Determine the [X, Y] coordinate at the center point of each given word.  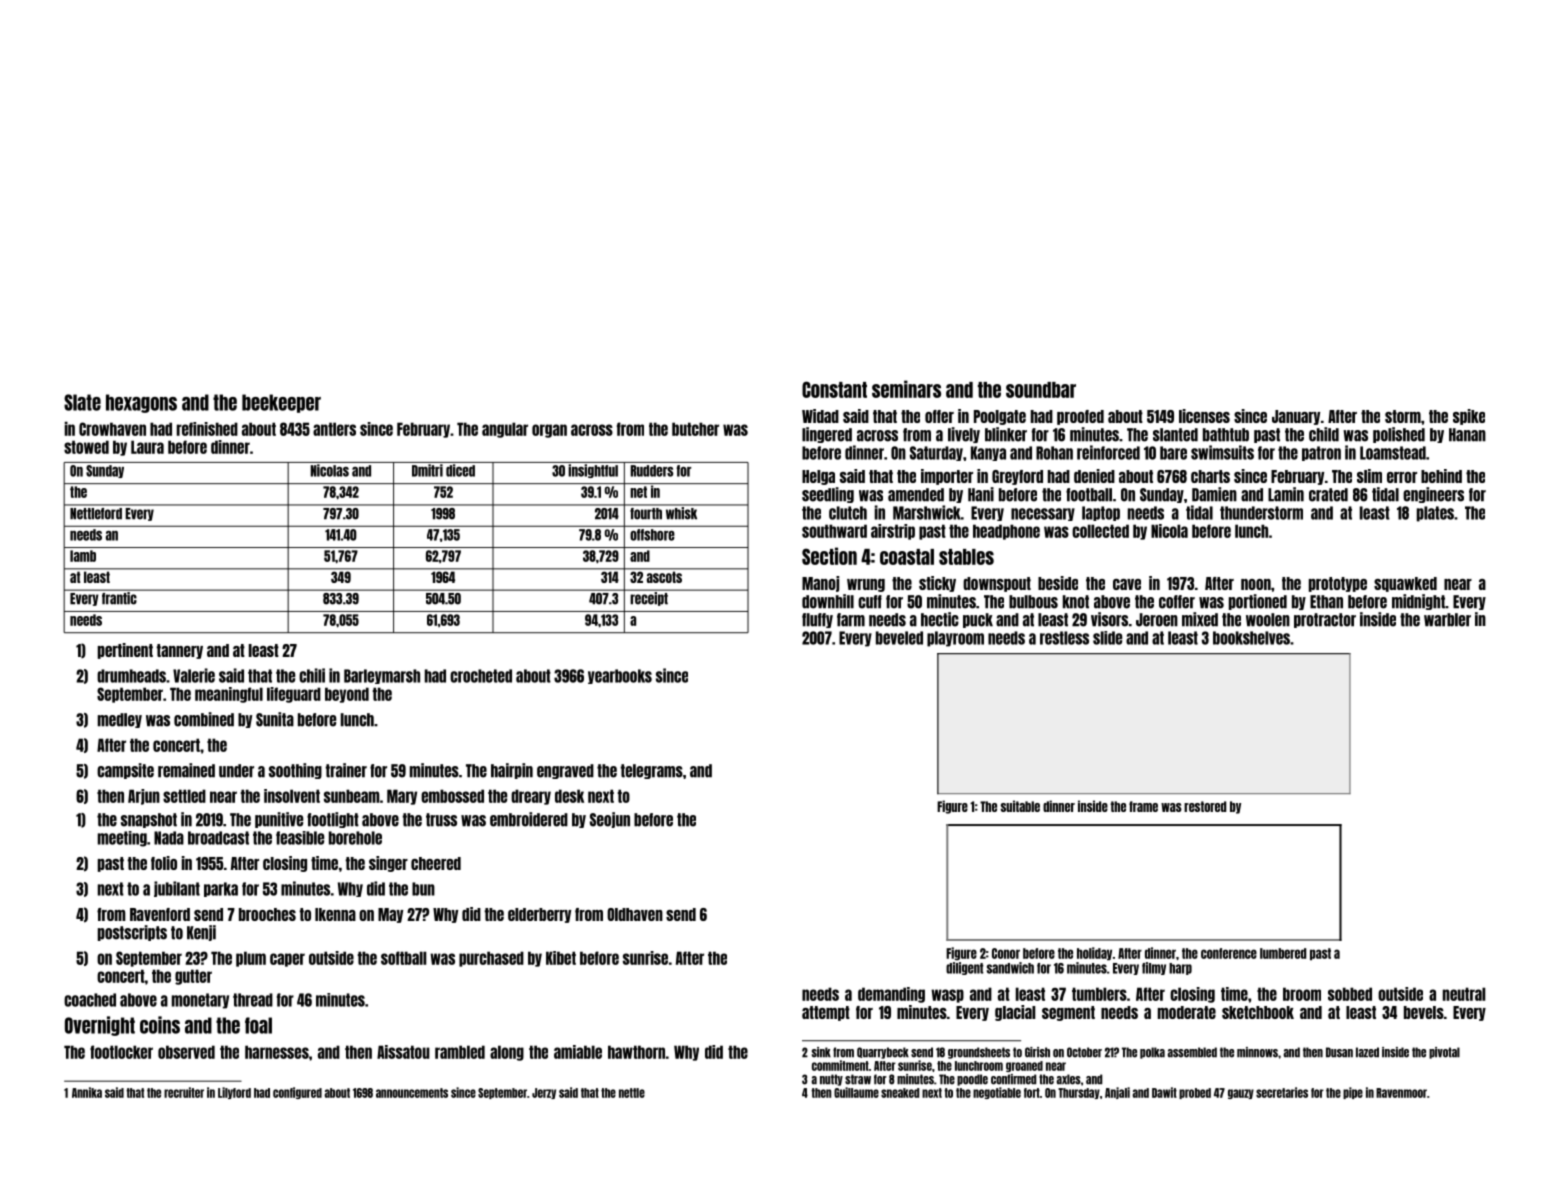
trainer [346, 770]
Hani [981, 494]
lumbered [1283, 953]
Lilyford [234, 1093]
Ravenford [160, 914]
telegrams [651, 771]
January [1296, 417]
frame [1143, 806]
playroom [955, 639]
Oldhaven [635, 914]
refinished [207, 429]
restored [1205, 806]
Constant [834, 389]
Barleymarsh [382, 676]
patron [1321, 453]
